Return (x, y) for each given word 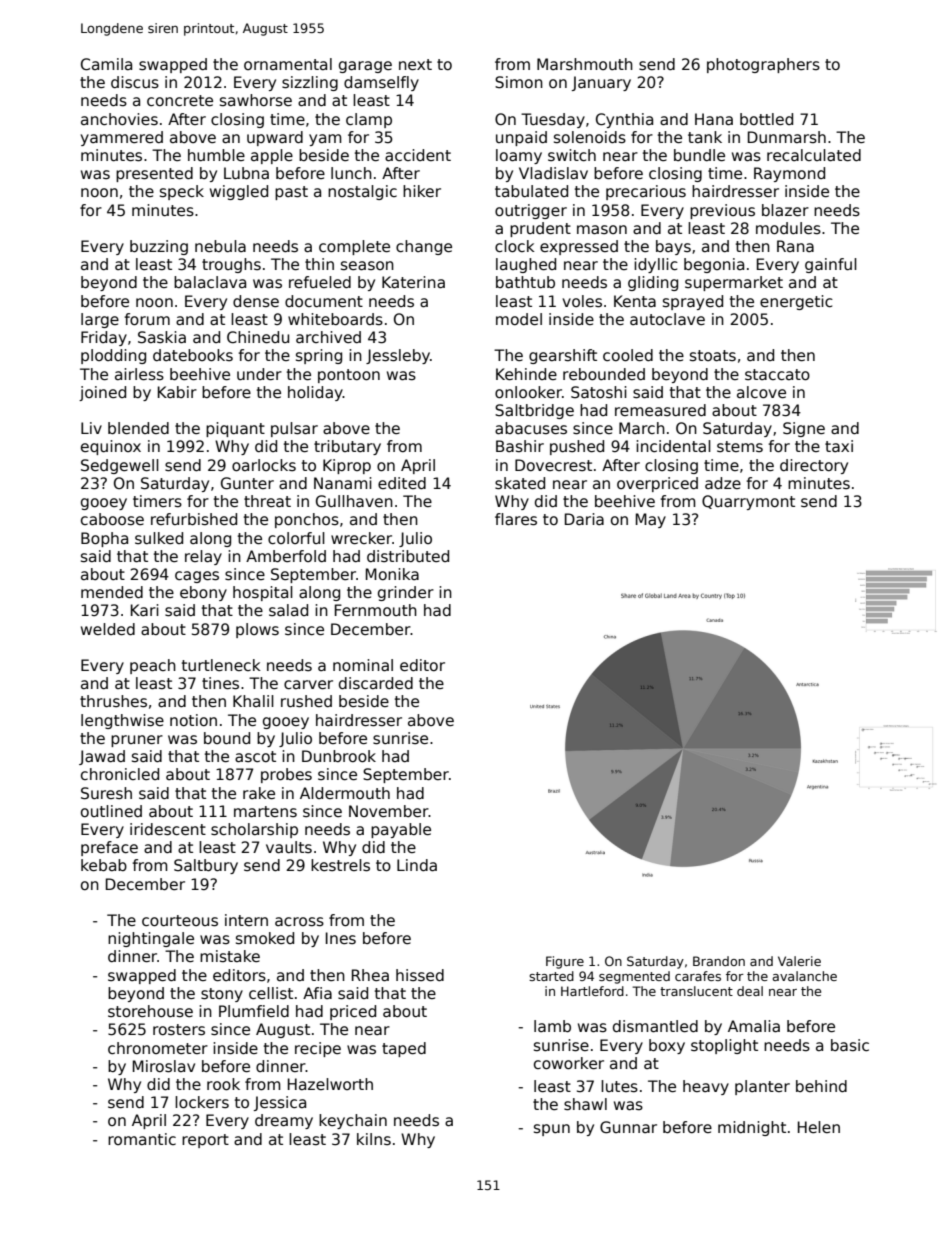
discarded (376, 683)
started (551, 976)
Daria (584, 519)
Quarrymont (748, 502)
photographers (763, 65)
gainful (831, 265)
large (100, 320)
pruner (137, 741)
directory (814, 466)
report (205, 1141)
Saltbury (206, 866)
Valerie (799, 961)
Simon (519, 82)
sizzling (310, 83)
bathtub (525, 282)
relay (203, 557)
